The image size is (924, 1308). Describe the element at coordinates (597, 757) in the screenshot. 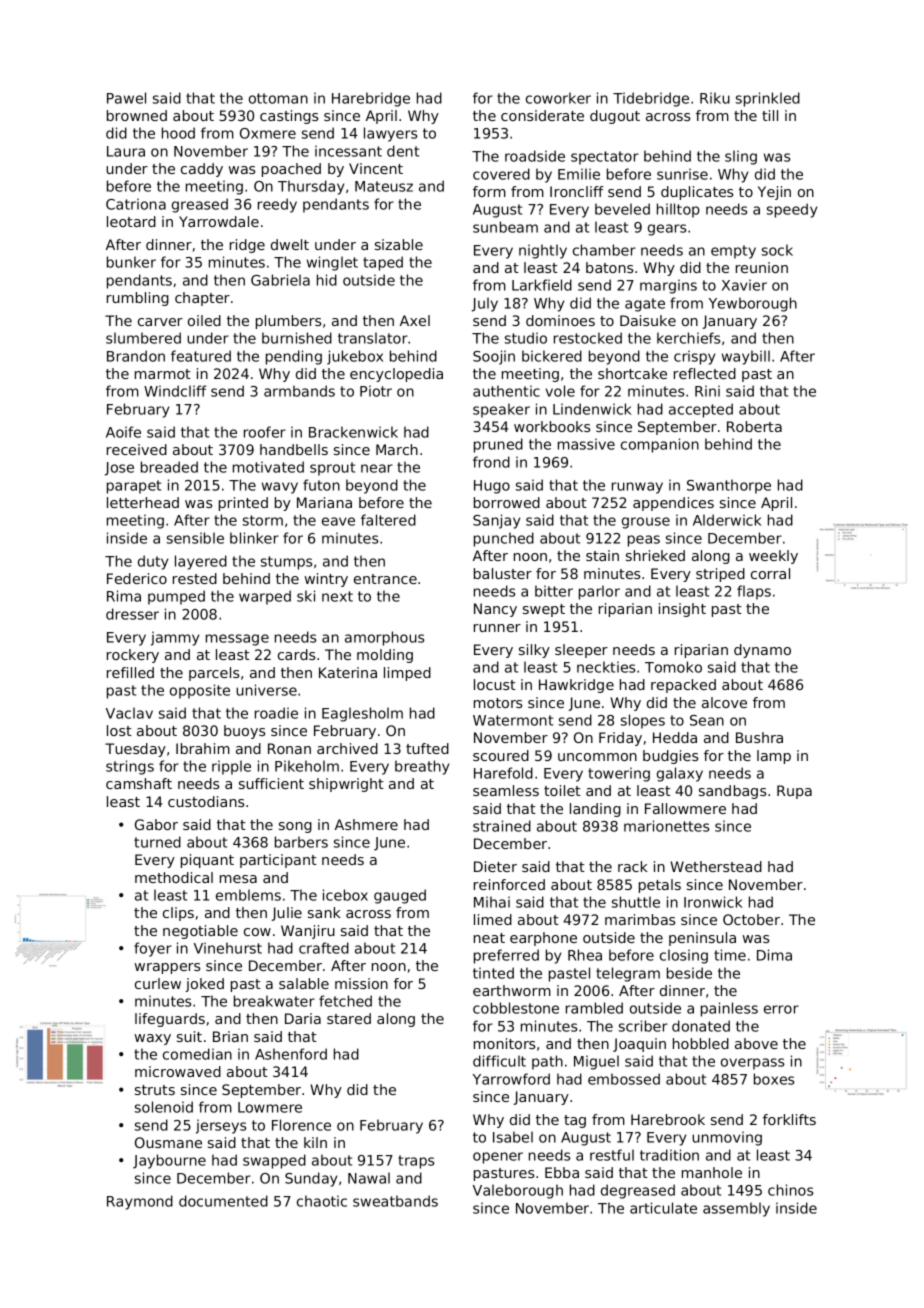

I see `uncommon` at that location.
